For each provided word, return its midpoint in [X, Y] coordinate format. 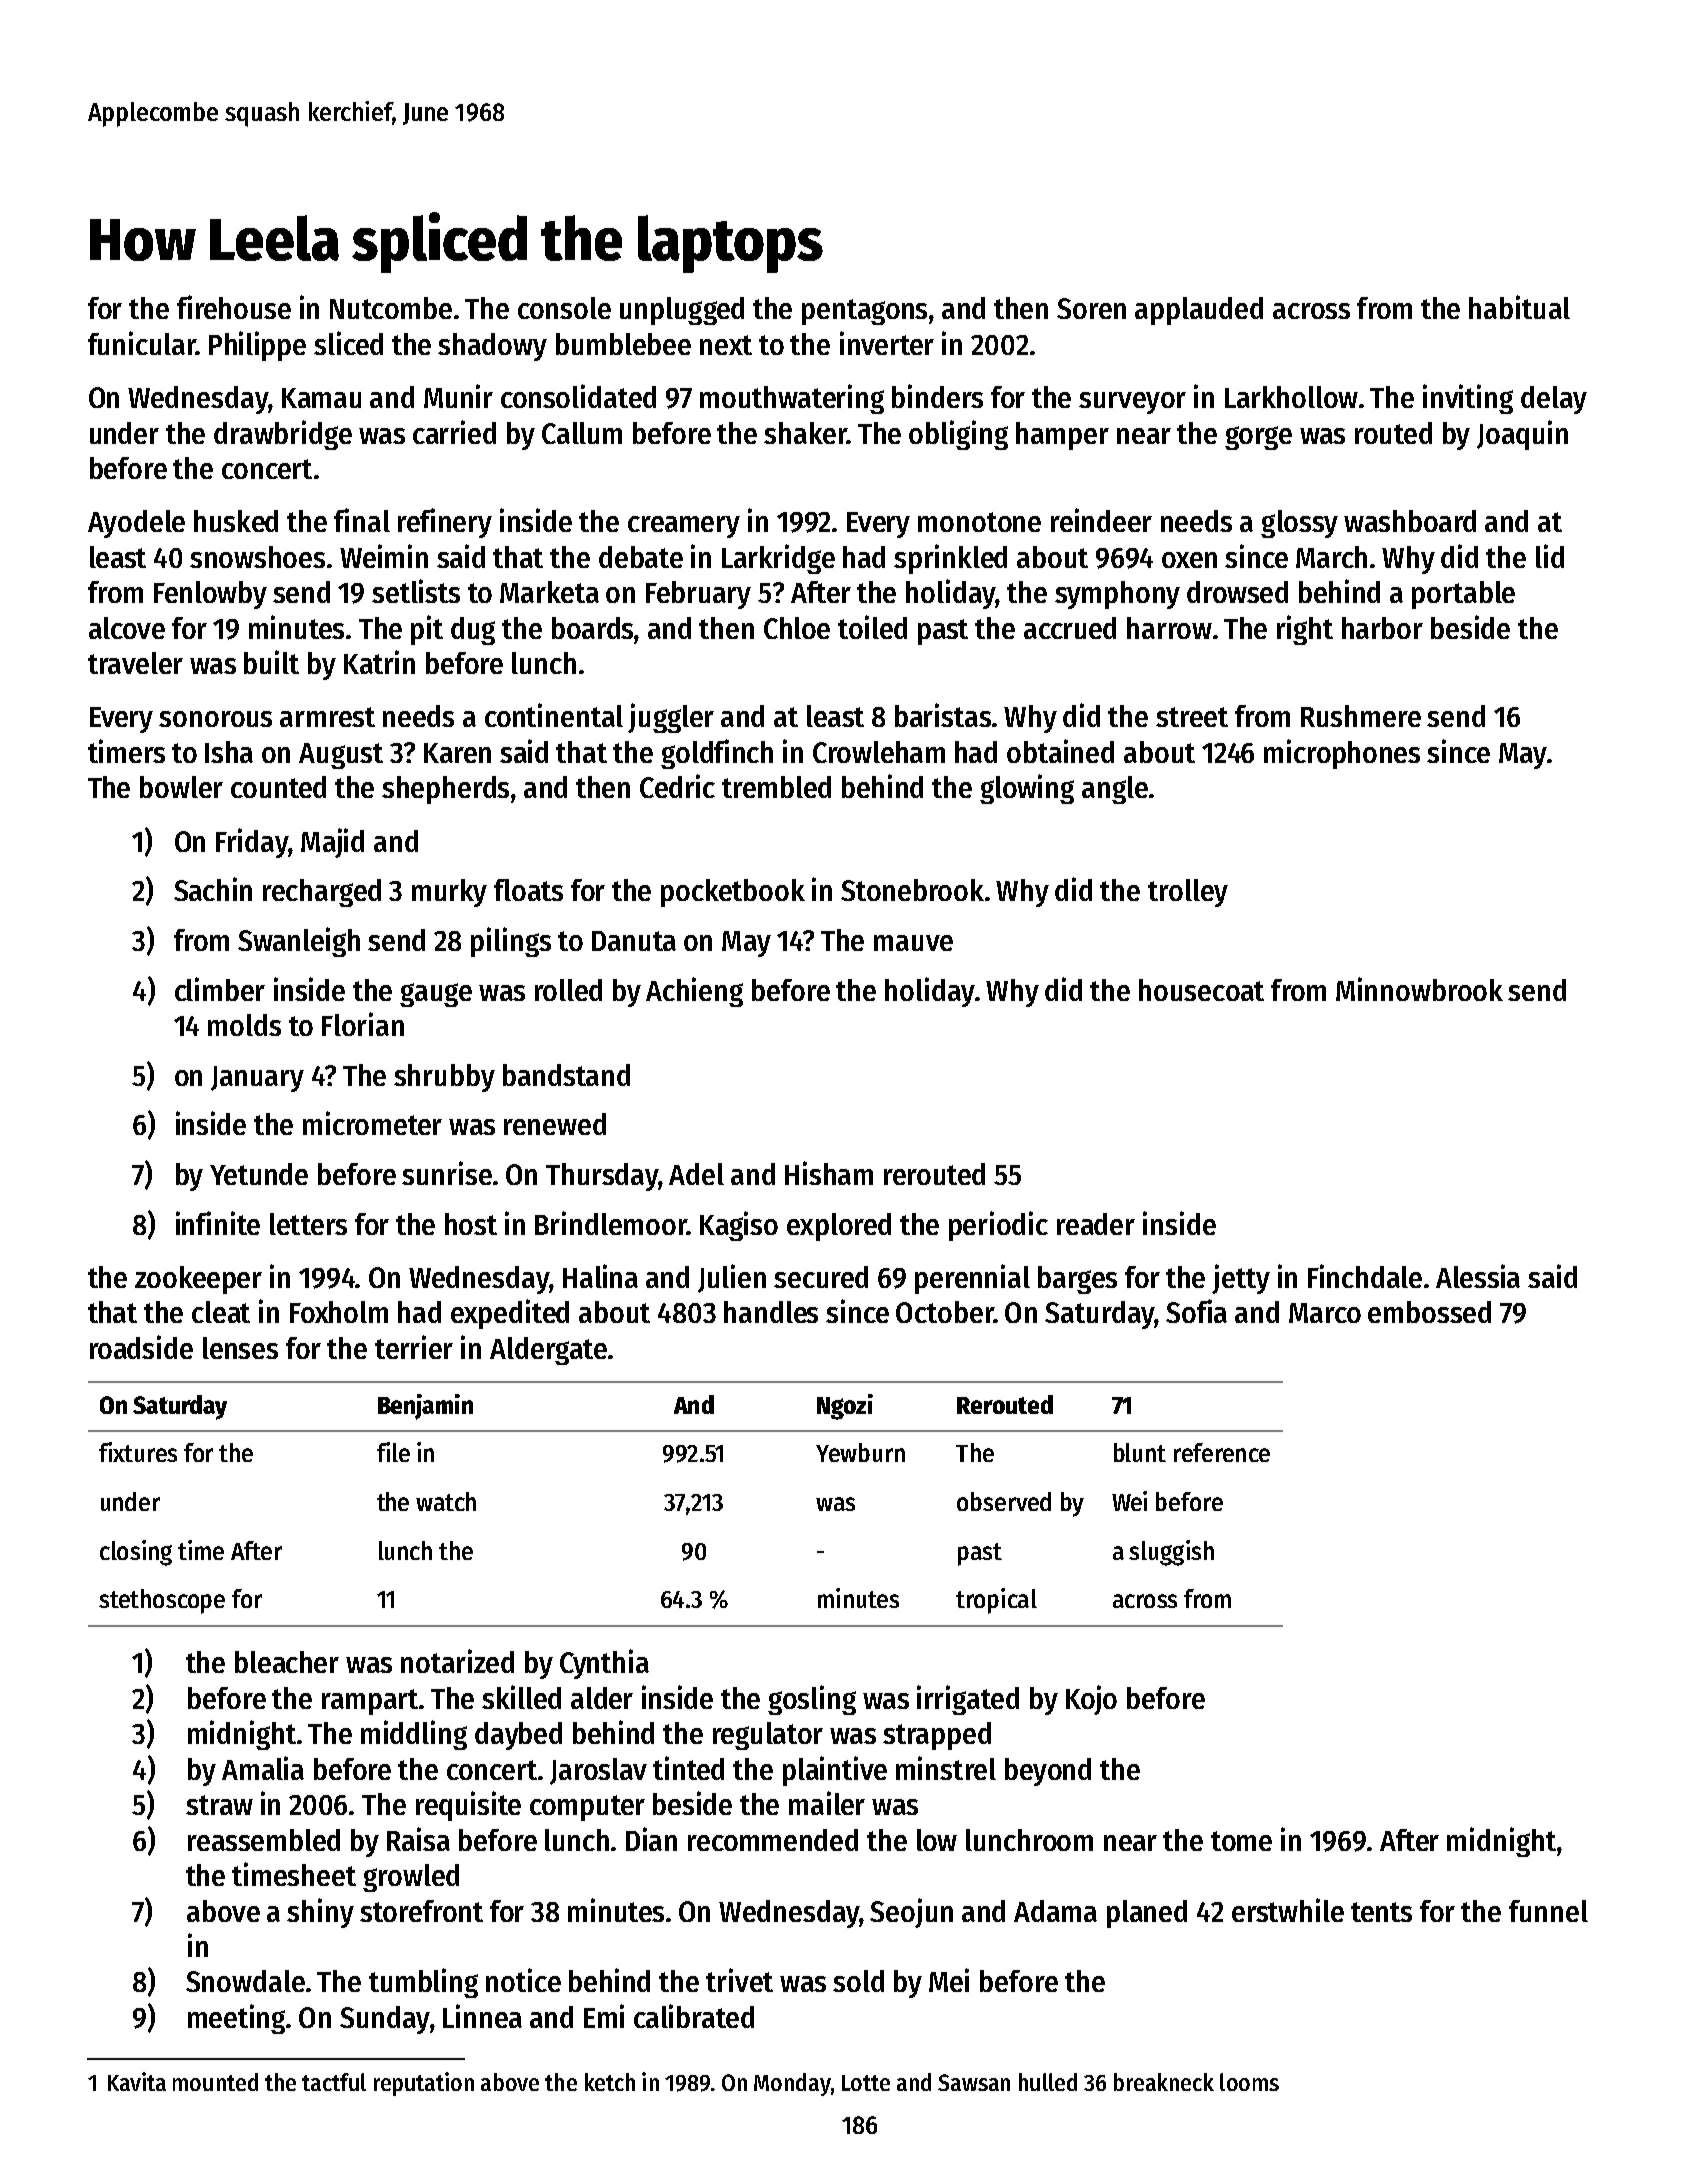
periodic [998, 1226]
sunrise [447, 1173]
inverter [887, 343]
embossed [1429, 1312]
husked [236, 521]
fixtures [138, 1452]
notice [523, 1980]
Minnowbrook [1419, 989]
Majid [332, 843]
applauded [1199, 311]
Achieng [694, 992]
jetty [1241, 1279]
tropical [996, 1601]
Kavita [137, 2081]
